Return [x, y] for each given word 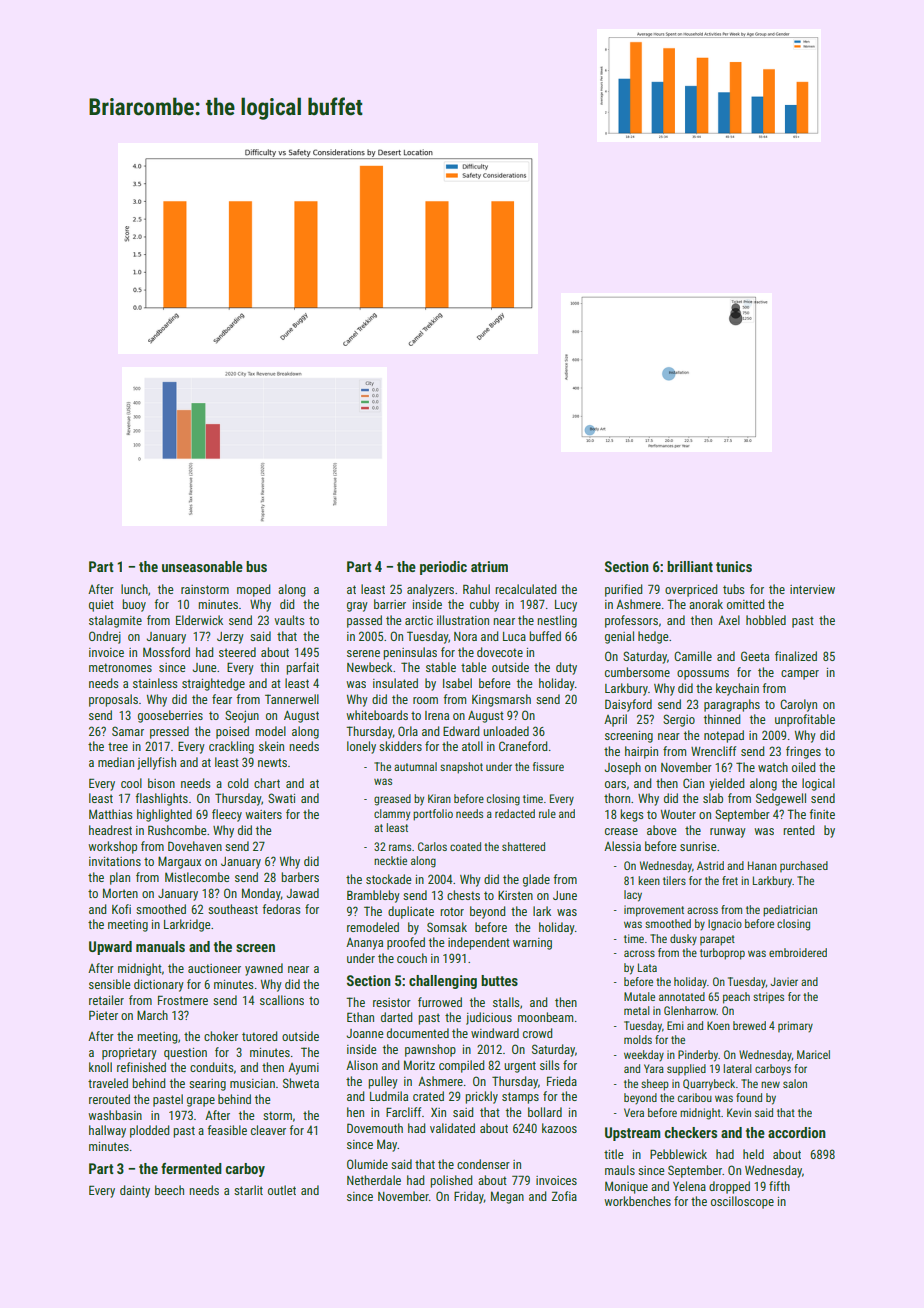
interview [812, 589]
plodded [149, 1131]
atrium [489, 566]
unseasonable [202, 566]
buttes [499, 980]
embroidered [798, 952]
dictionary [159, 985]
